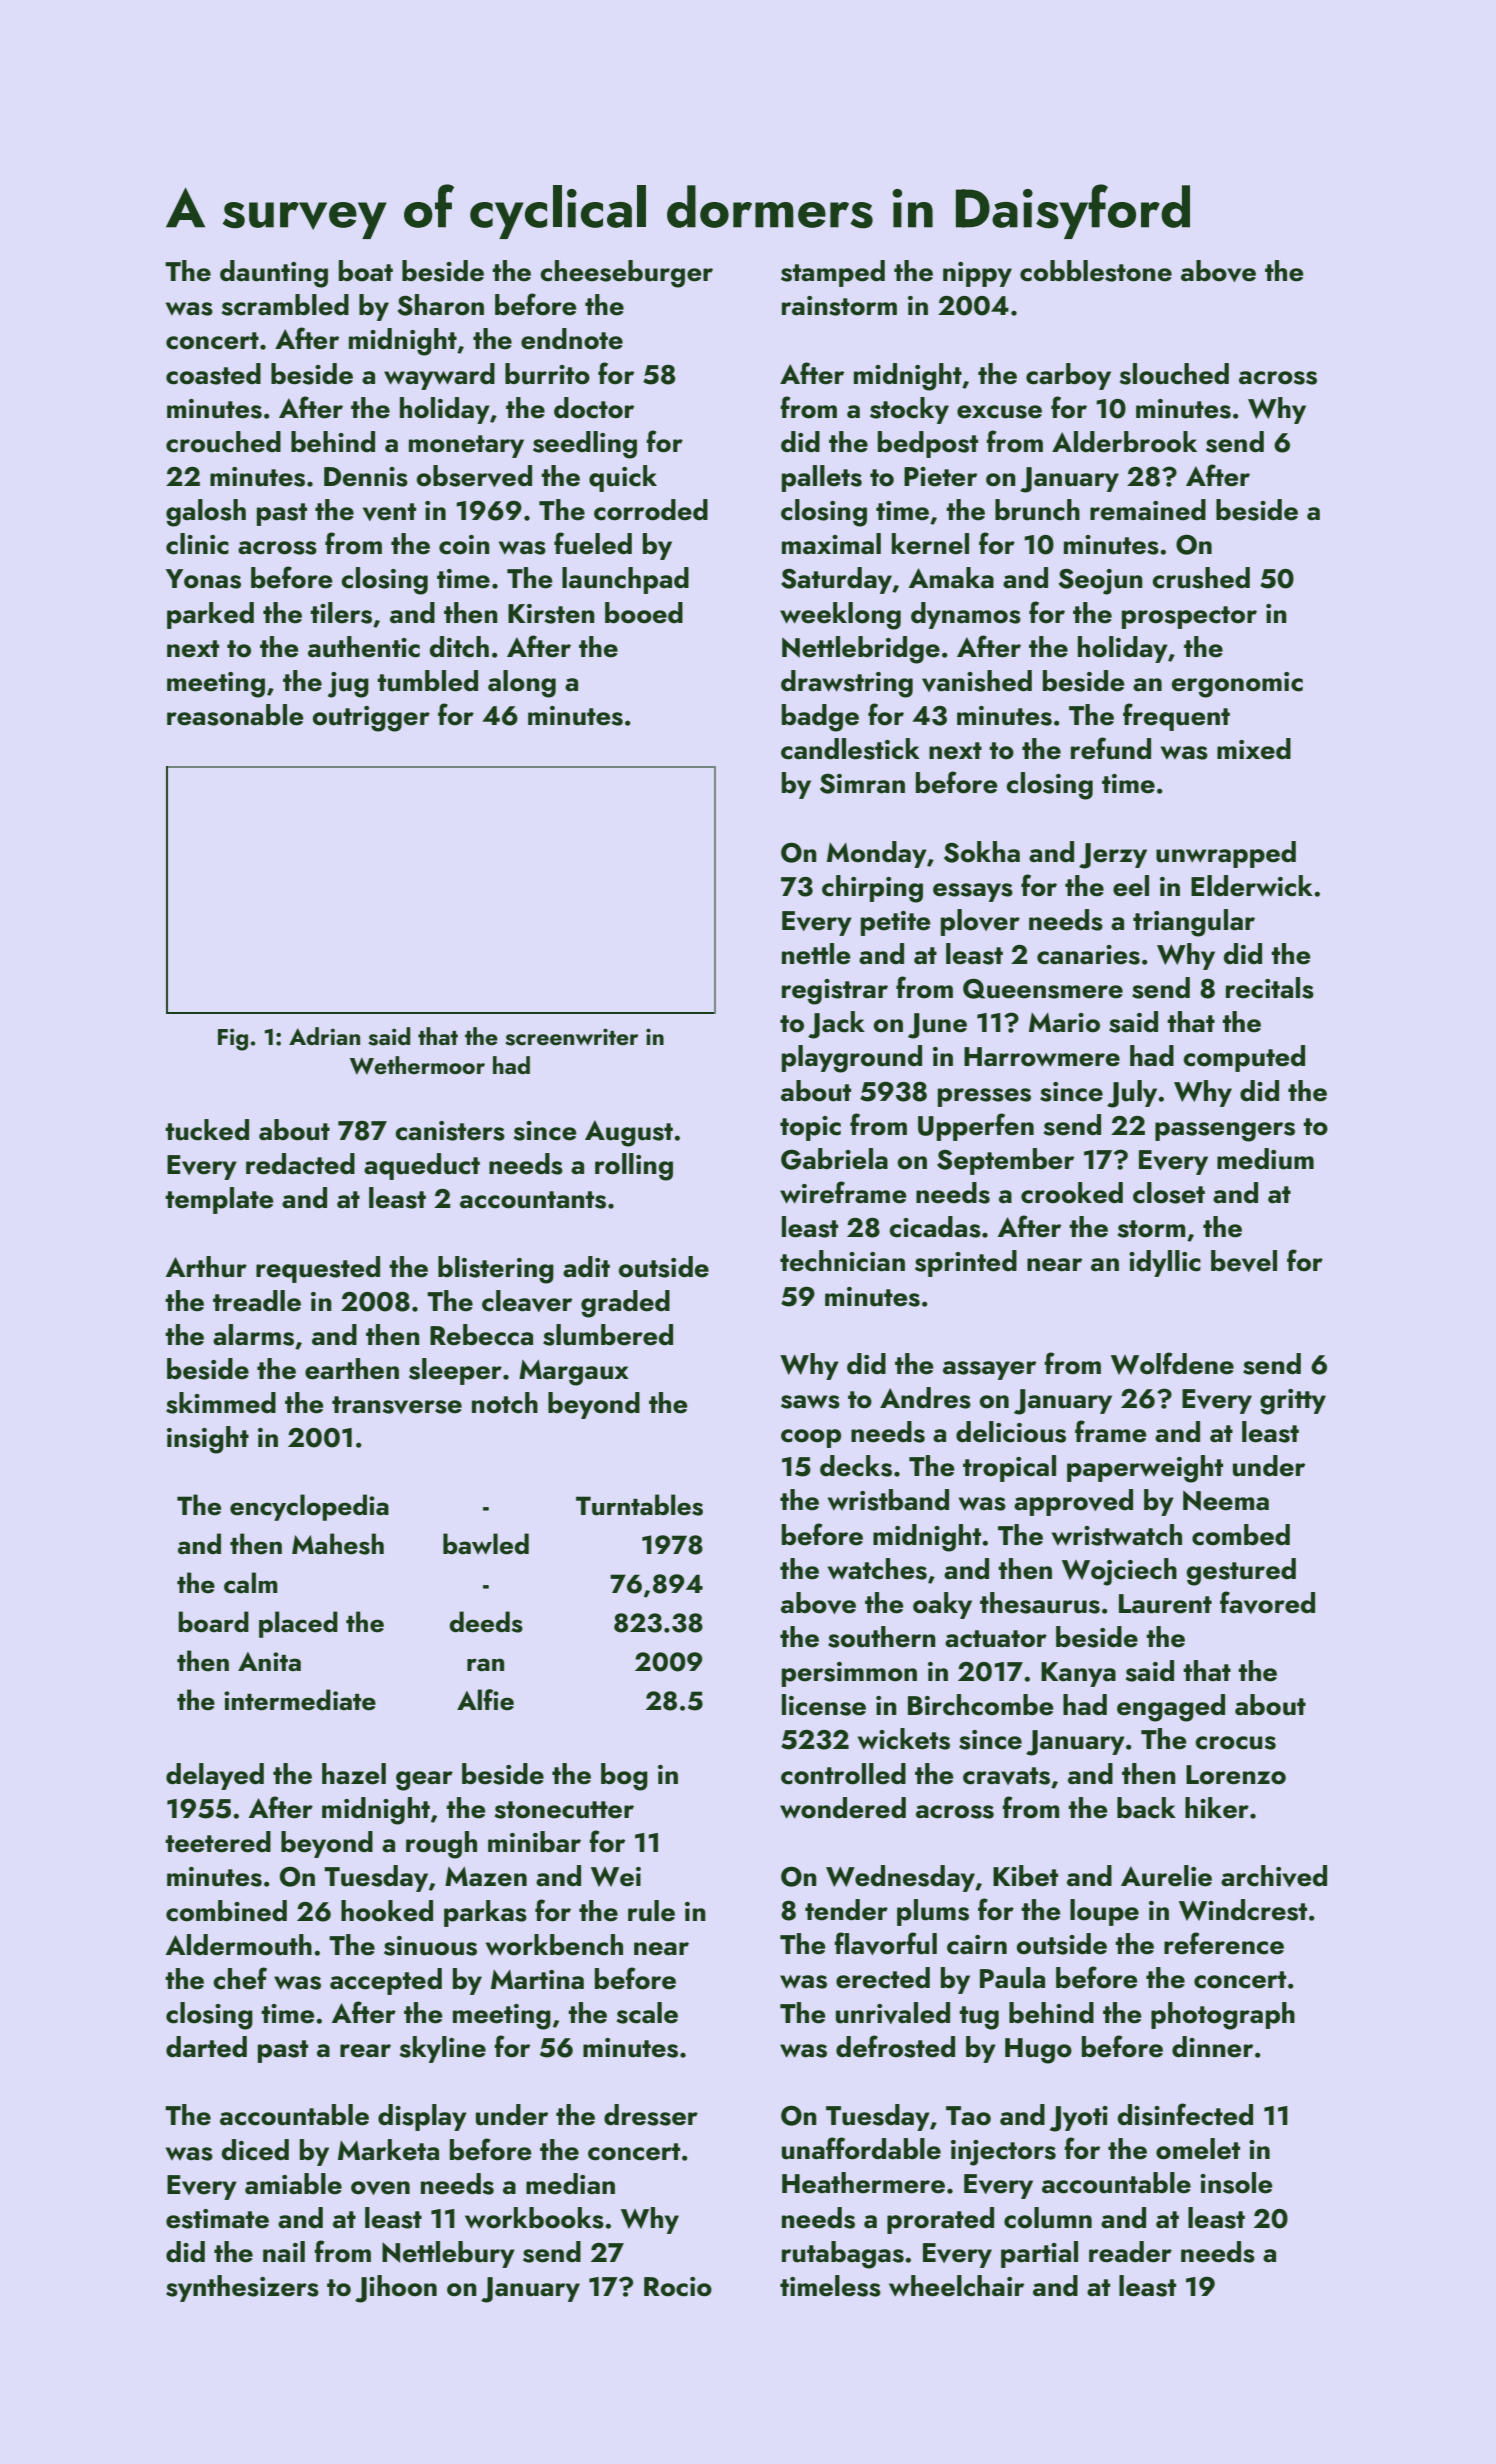 This screenshot has width=1496, height=2464. Describe the element at coordinates (397, 1405) in the screenshot. I see `transverse` at that location.
